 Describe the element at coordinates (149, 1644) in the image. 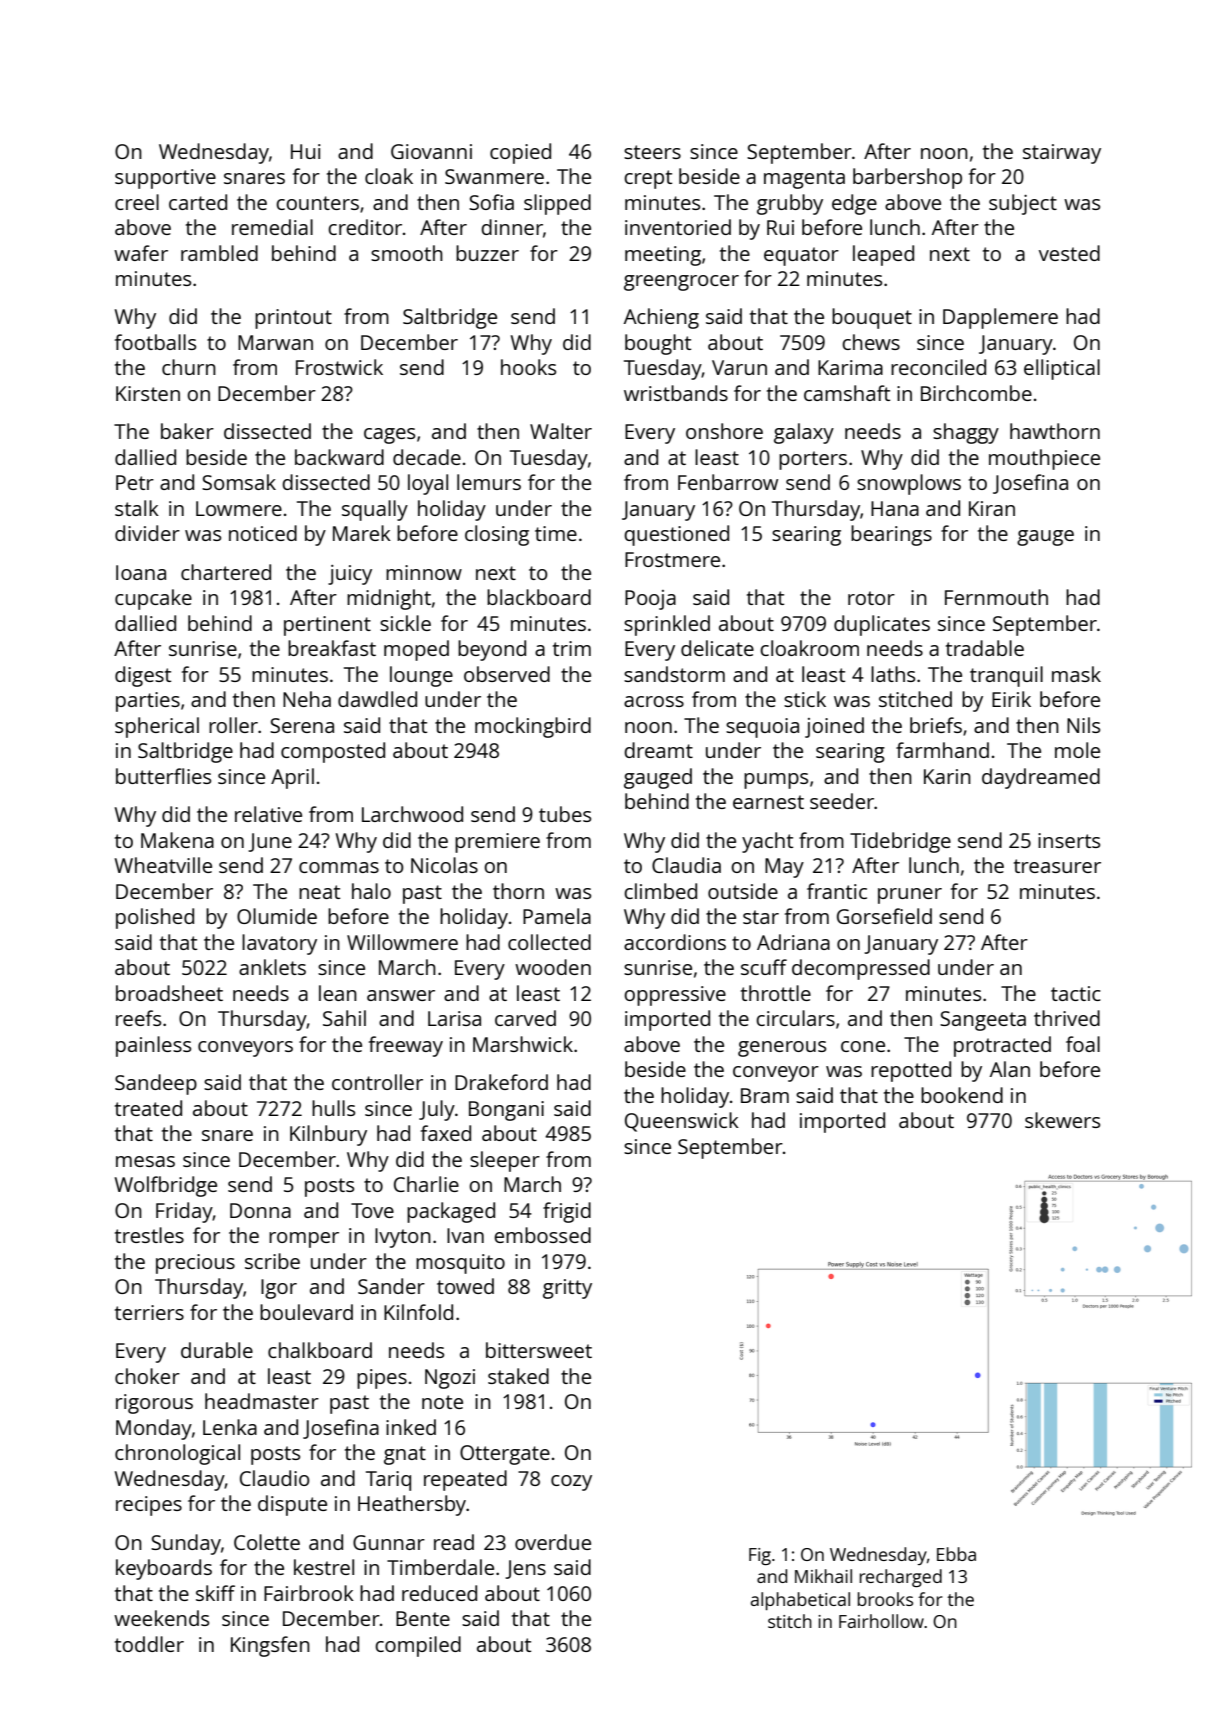

I see `toddler` at that location.
